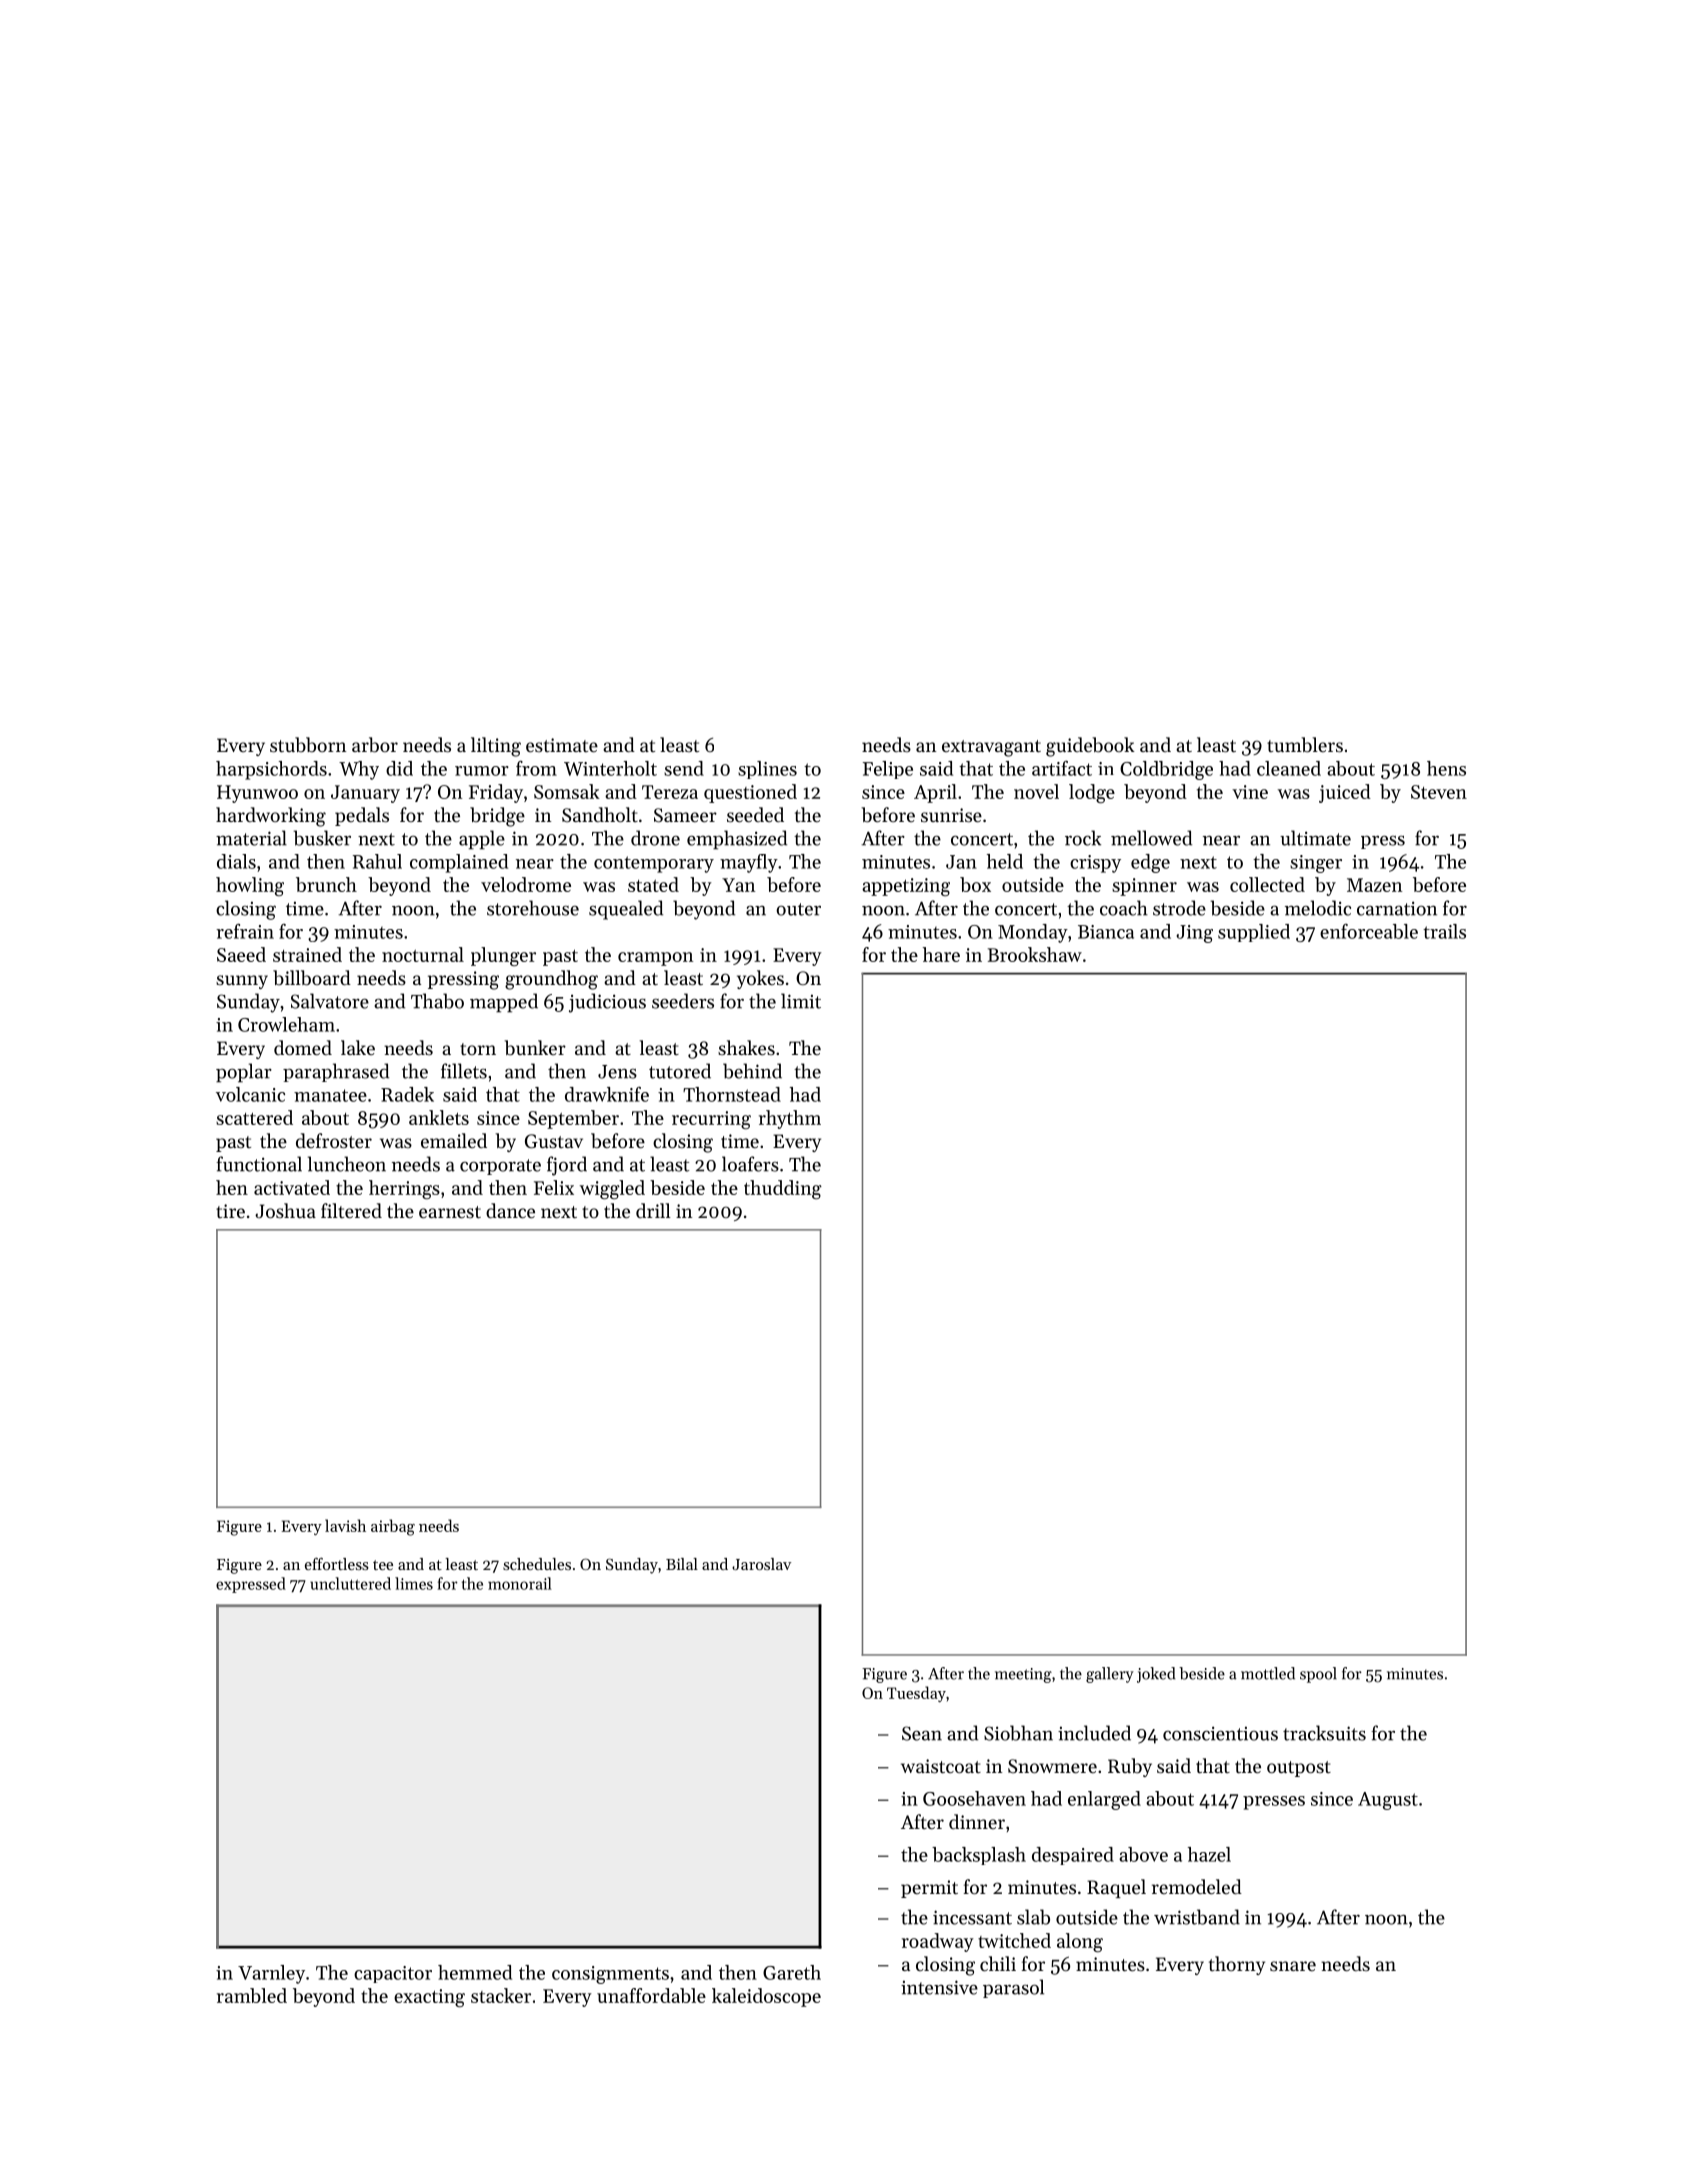  What do you see at coordinates (653, 1210) in the image?
I see `drill` at bounding box center [653, 1210].
